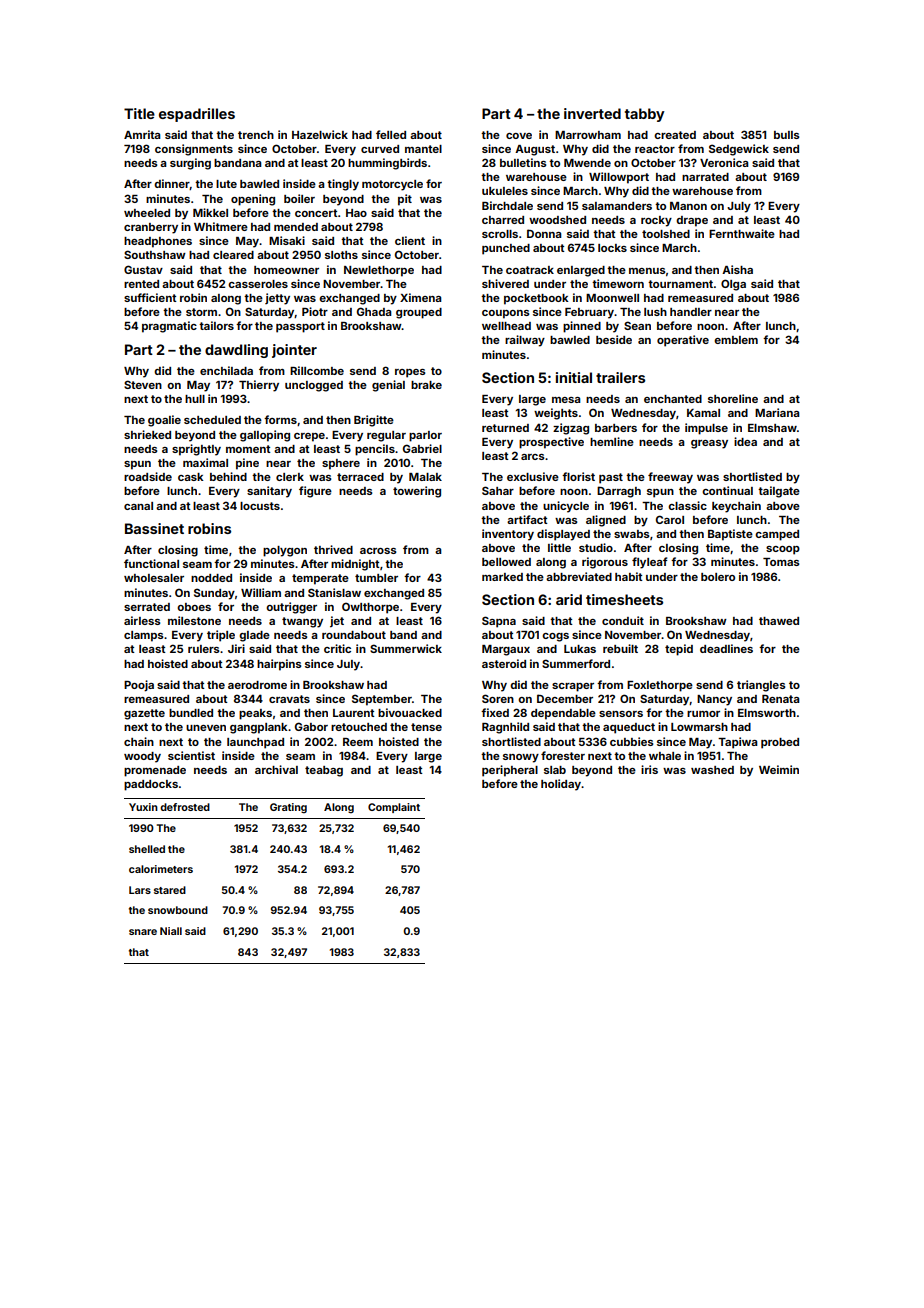  What do you see at coordinates (786, 135) in the screenshot?
I see `bulls` at bounding box center [786, 135].
